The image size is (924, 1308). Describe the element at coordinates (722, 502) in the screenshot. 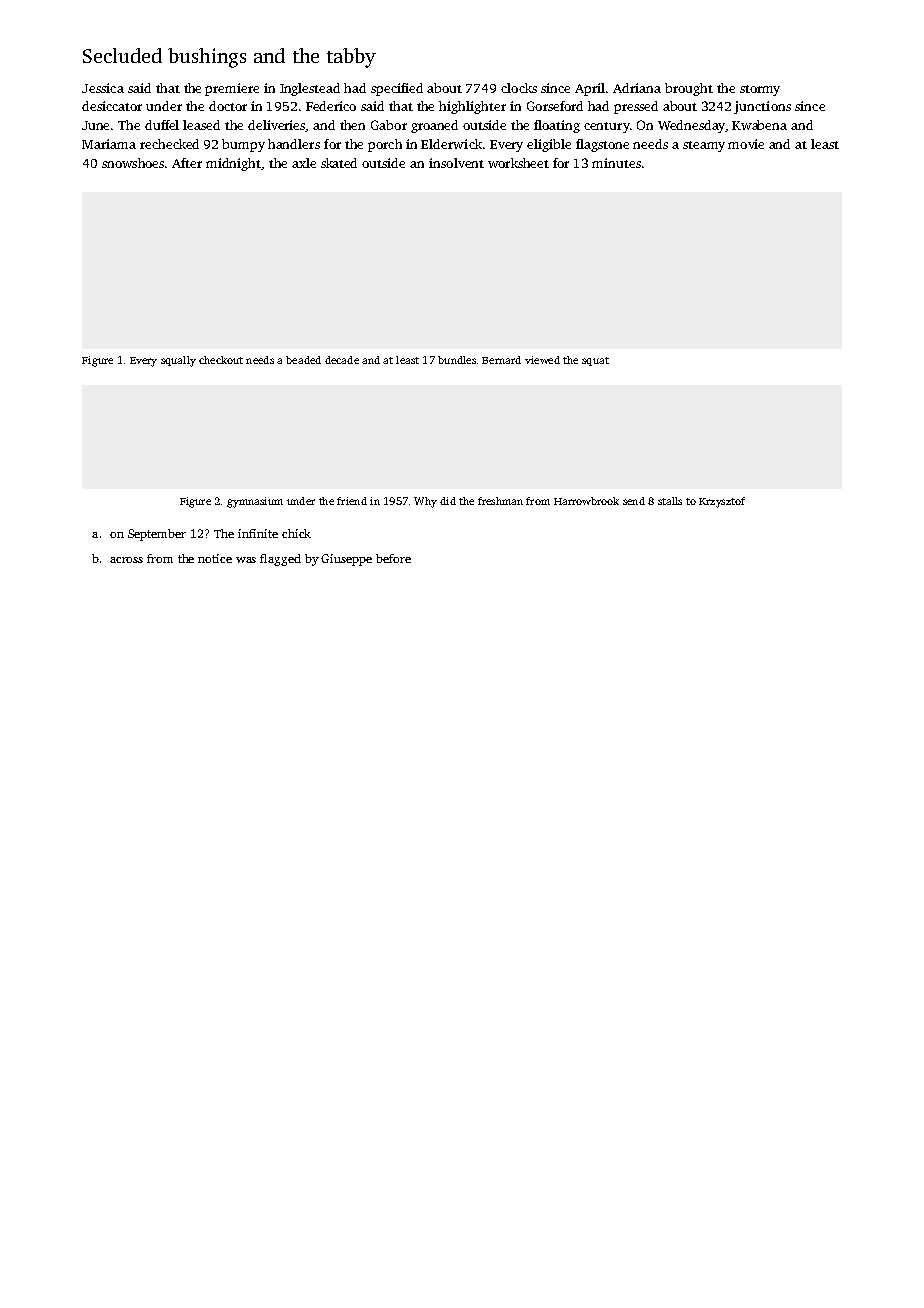

I see `Krzysztof` at that location.
